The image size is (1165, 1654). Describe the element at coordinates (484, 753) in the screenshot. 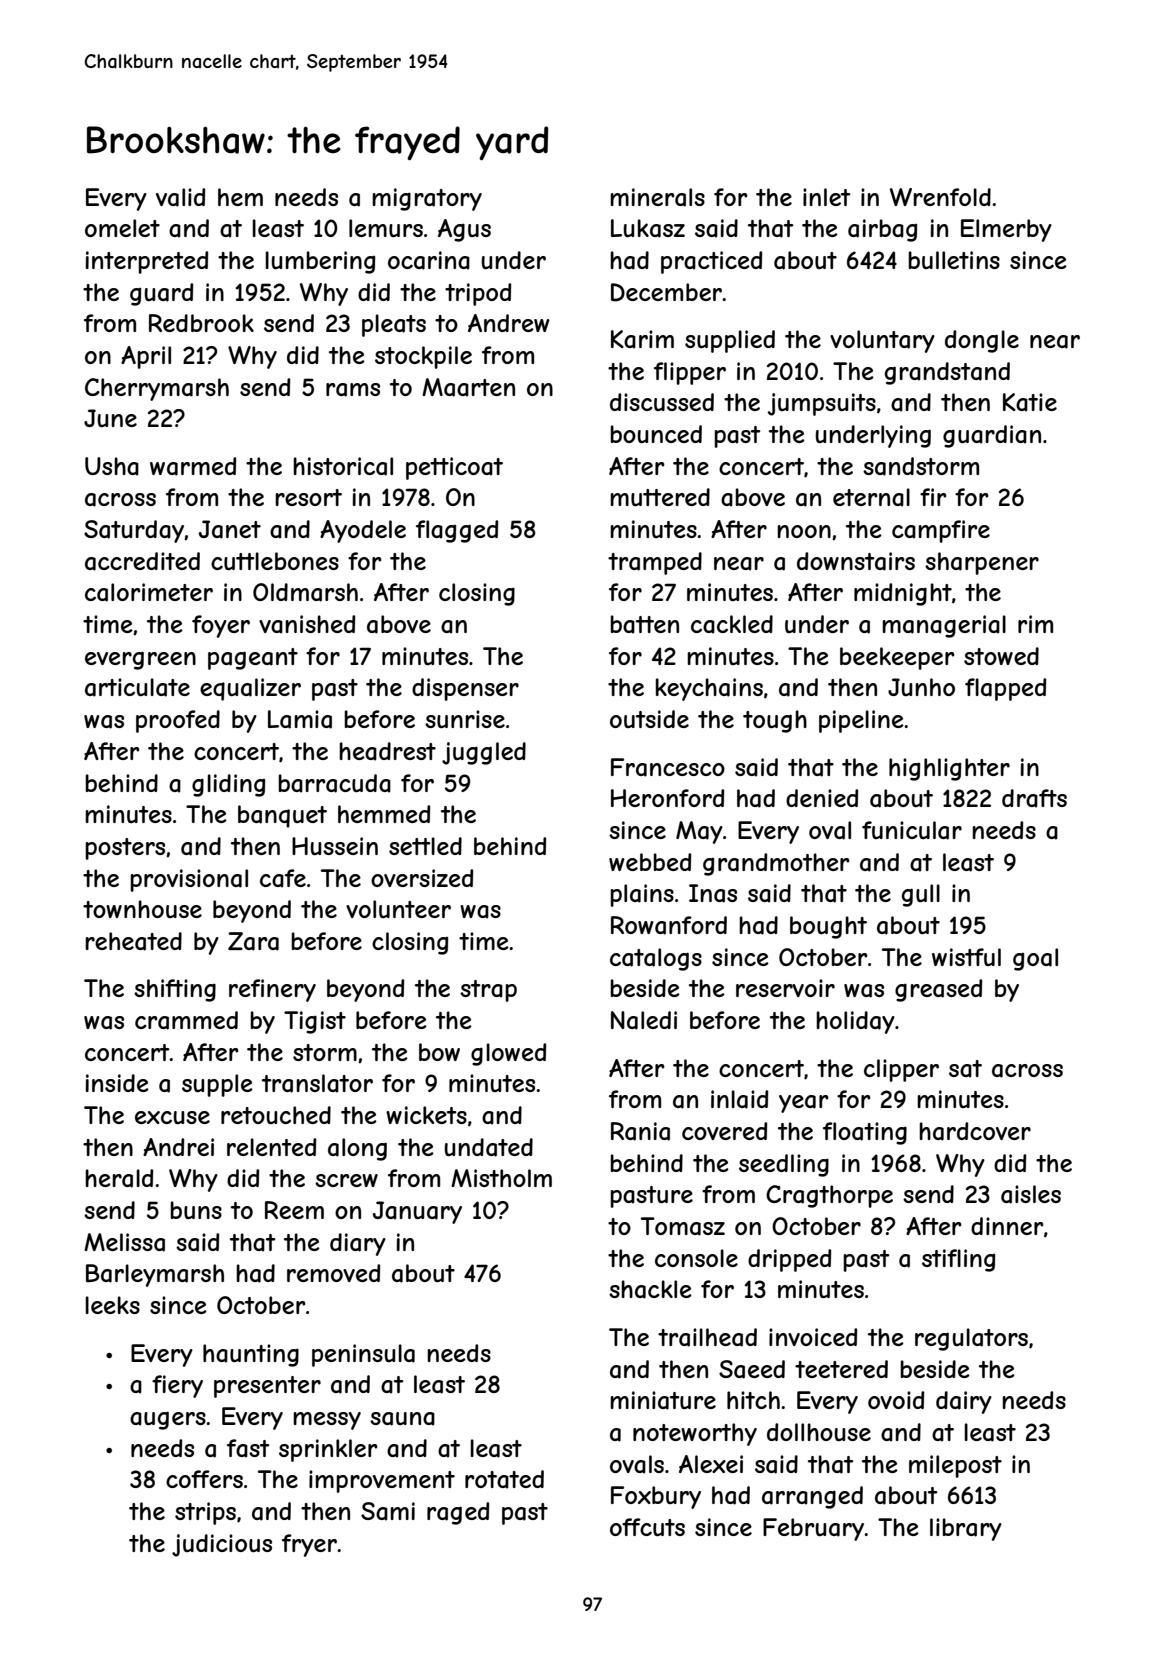

I see `juggled` at that location.
